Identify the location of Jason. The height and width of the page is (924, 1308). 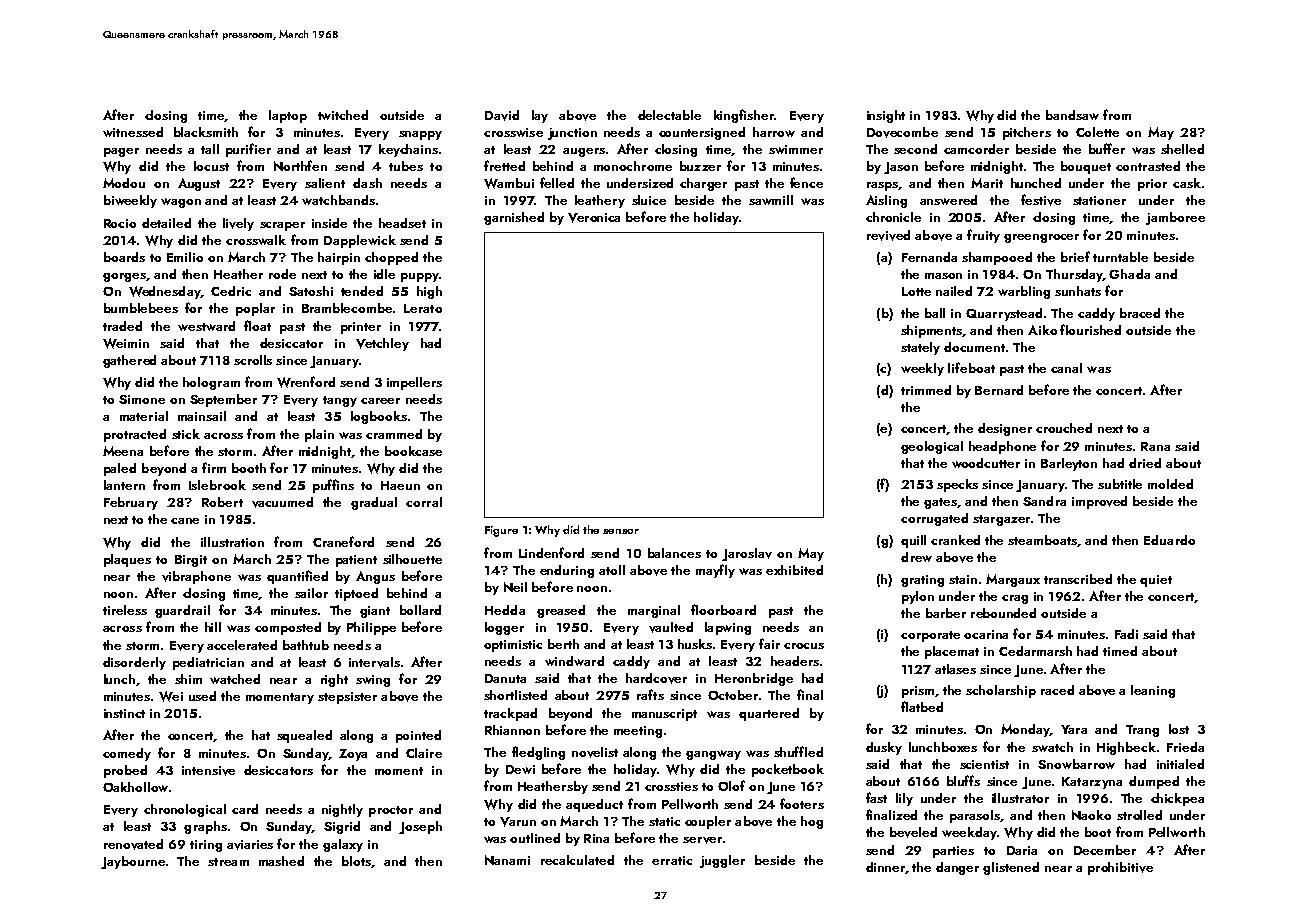
(901, 168).
